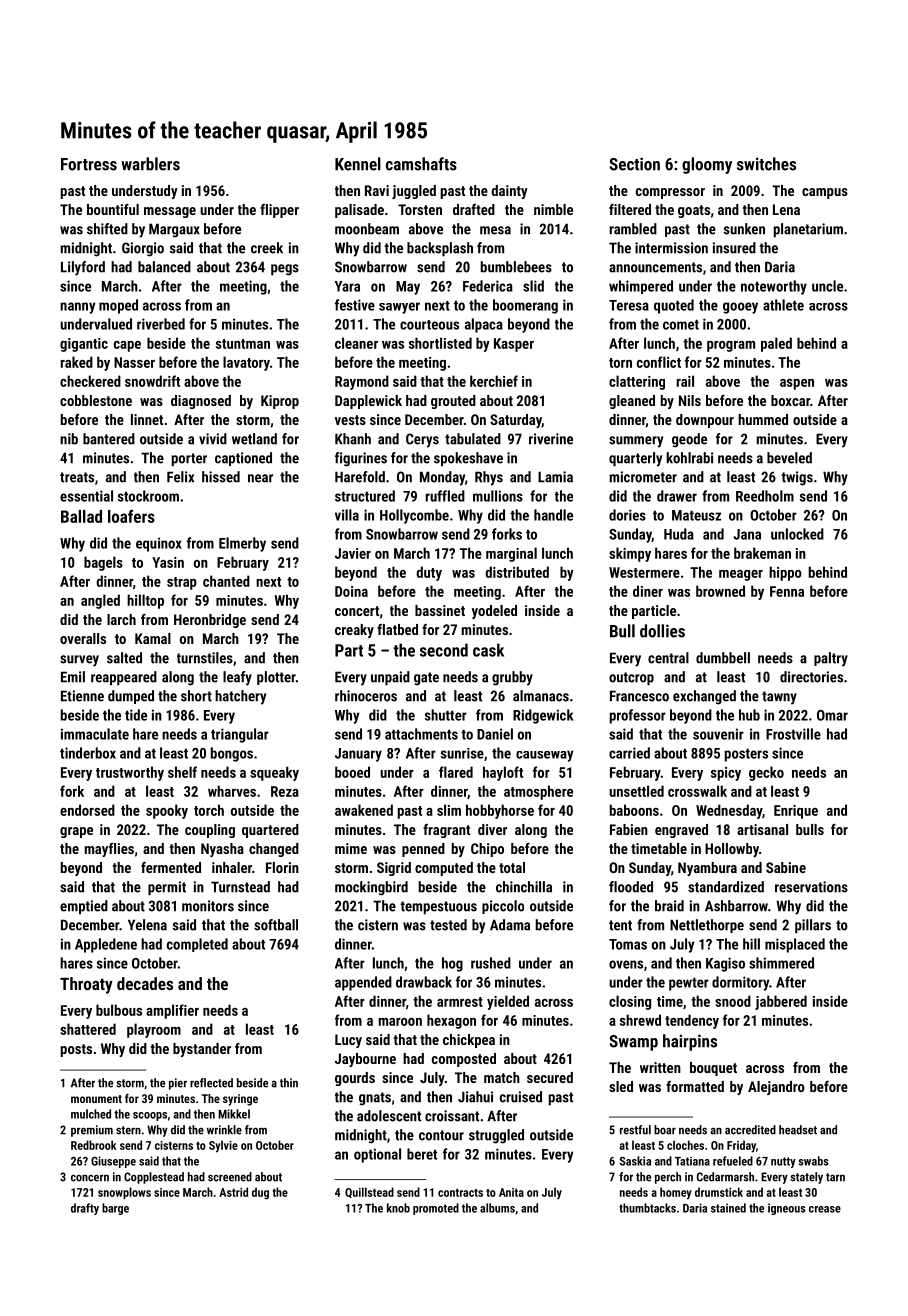 The width and height of the screenshot is (908, 1316). I want to click on overalls, so click(83, 638).
